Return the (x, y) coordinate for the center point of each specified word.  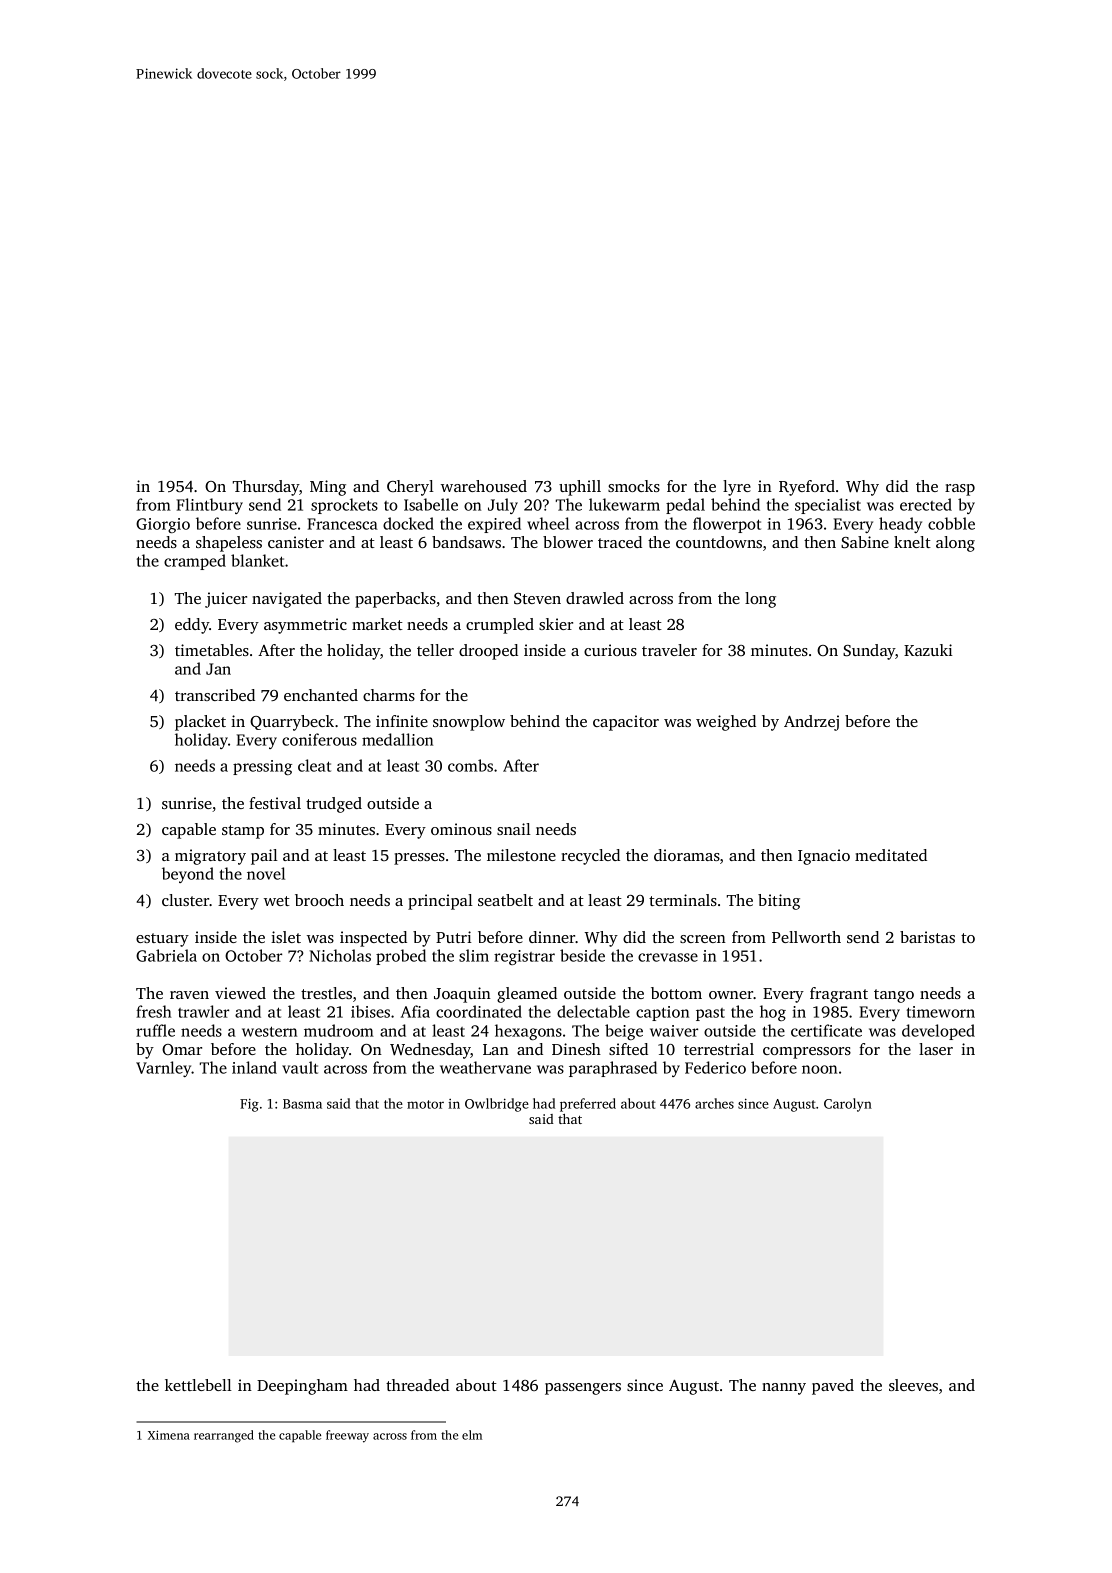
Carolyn (848, 1105)
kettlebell (198, 1385)
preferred (588, 1105)
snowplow (469, 723)
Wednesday (430, 1051)
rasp (960, 490)
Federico (715, 1067)
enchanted (321, 695)
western (269, 1031)
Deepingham (302, 1387)
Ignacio (824, 857)
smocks (634, 486)
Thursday (266, 488)
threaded (417, 1385)
